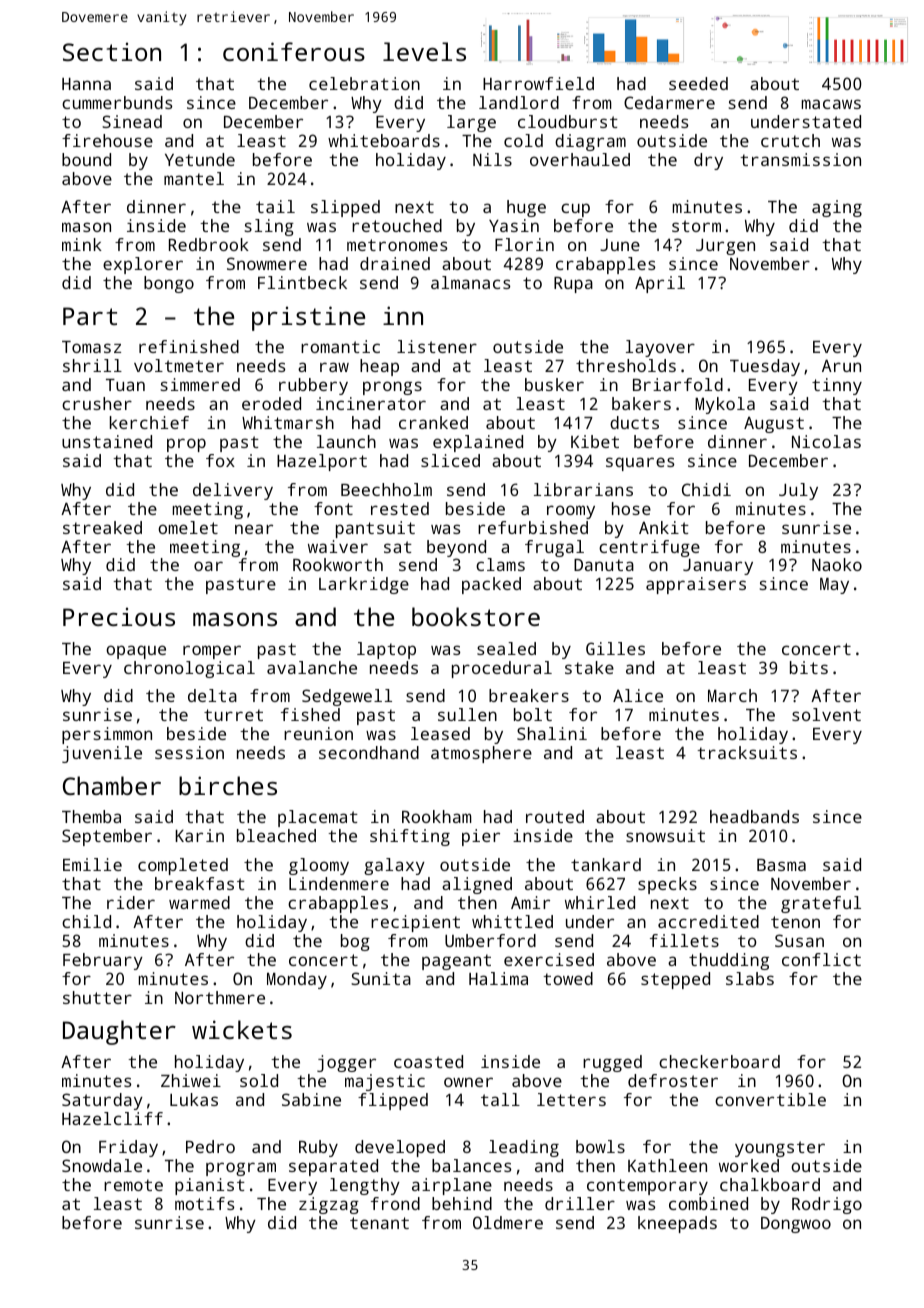 This image has width=924, height=1308. What do you see at coordinates (538, 83) in the image?
I see `Harrowfield` at bounding box center [538, 83].
